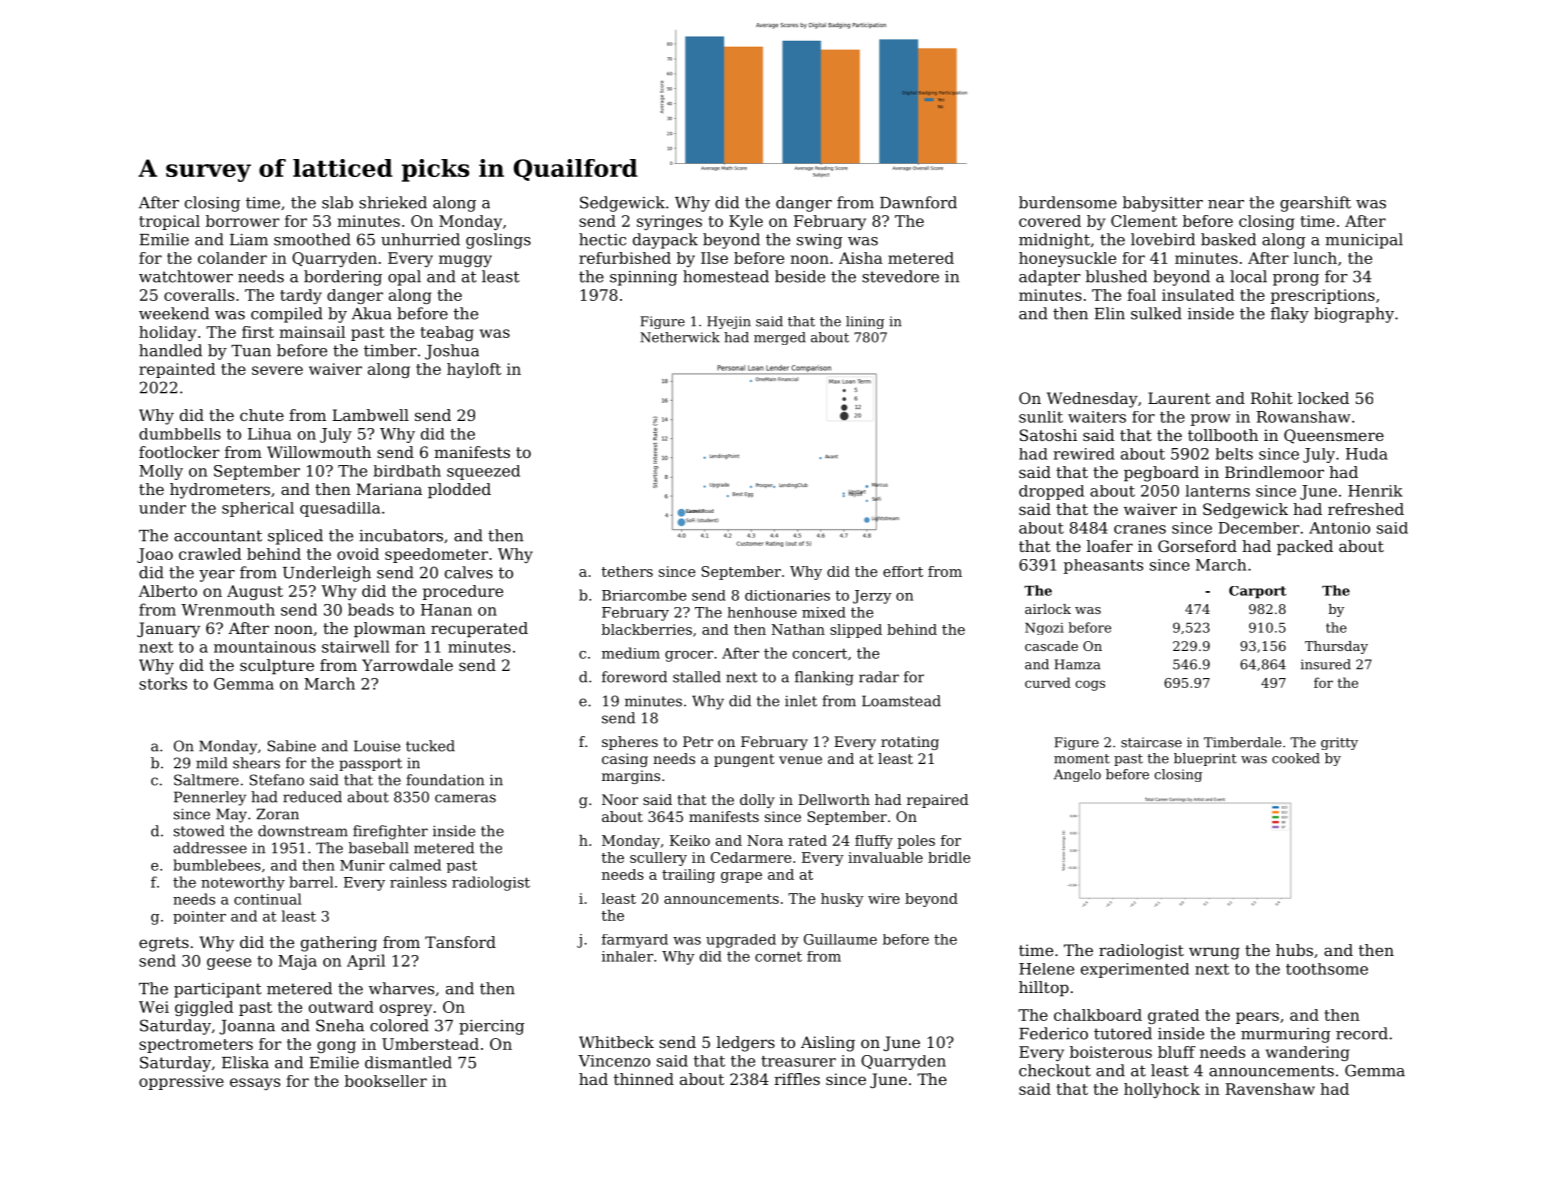  Describe the element at coordinates (371, 609) in the page. I see `beads` at that location.
